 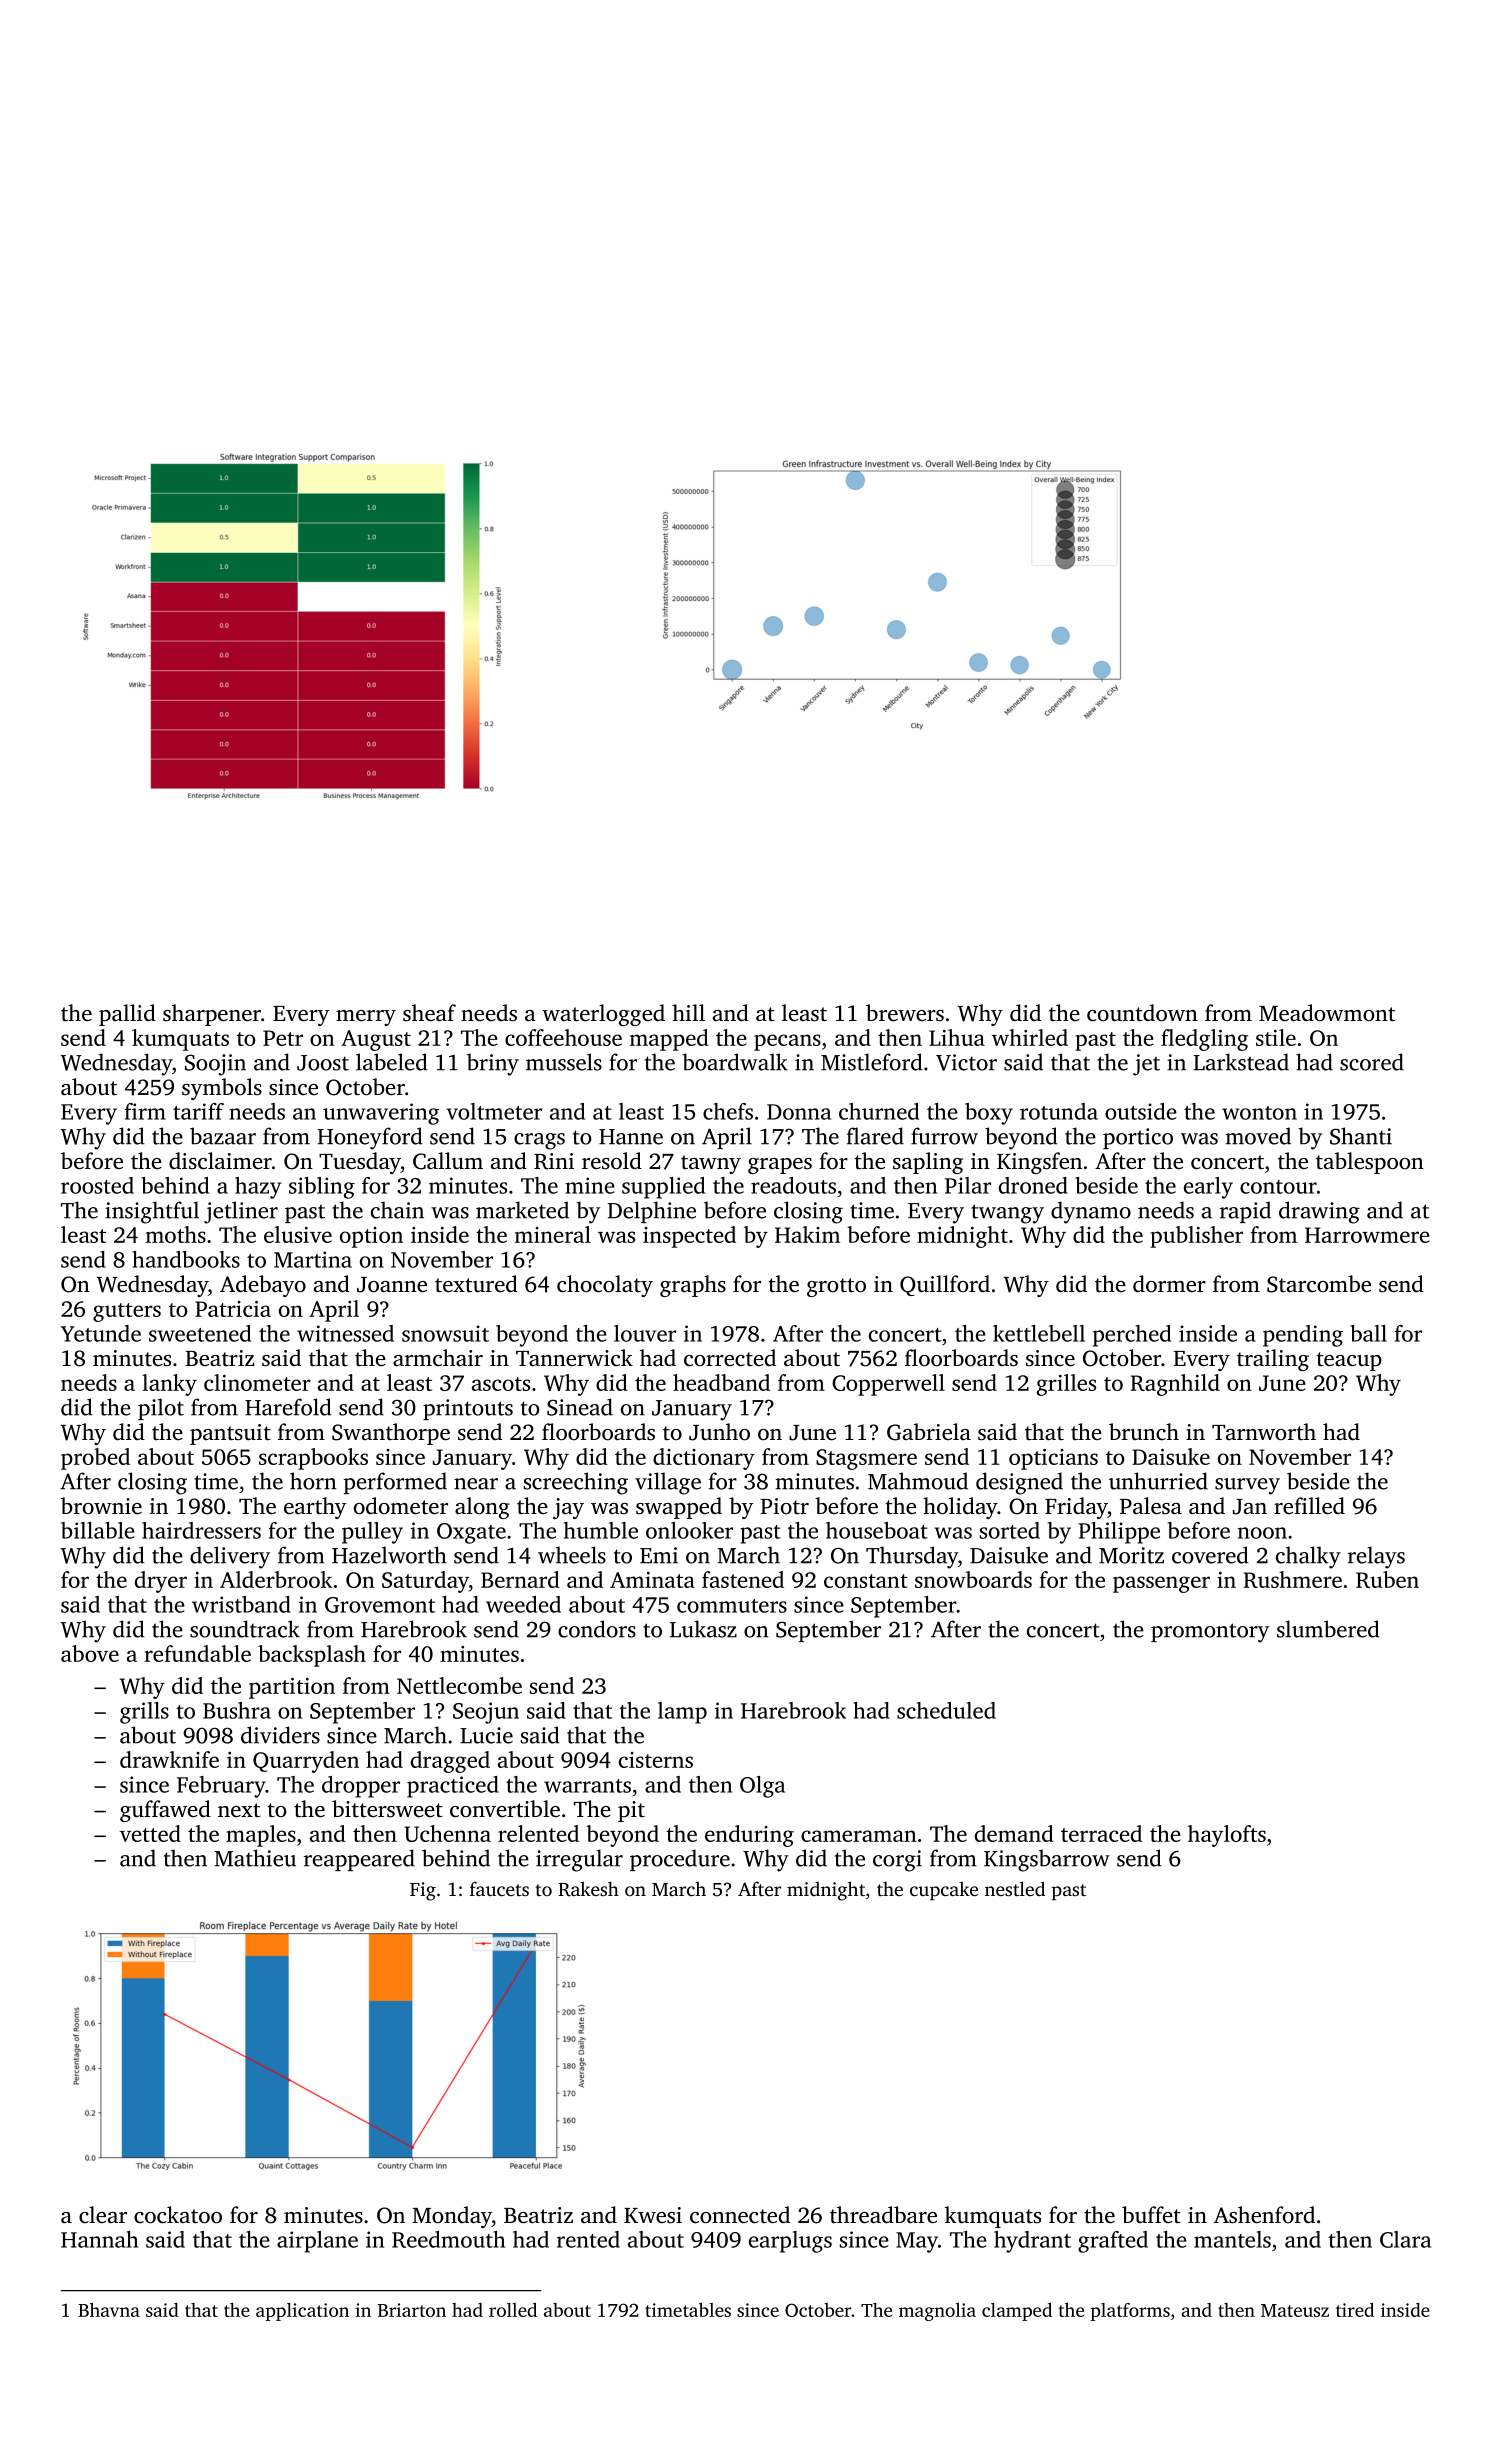 What do you see at coordinates (1308, 1557) in the image?
I see `chalky` at bounding box center [1308, 1557].
